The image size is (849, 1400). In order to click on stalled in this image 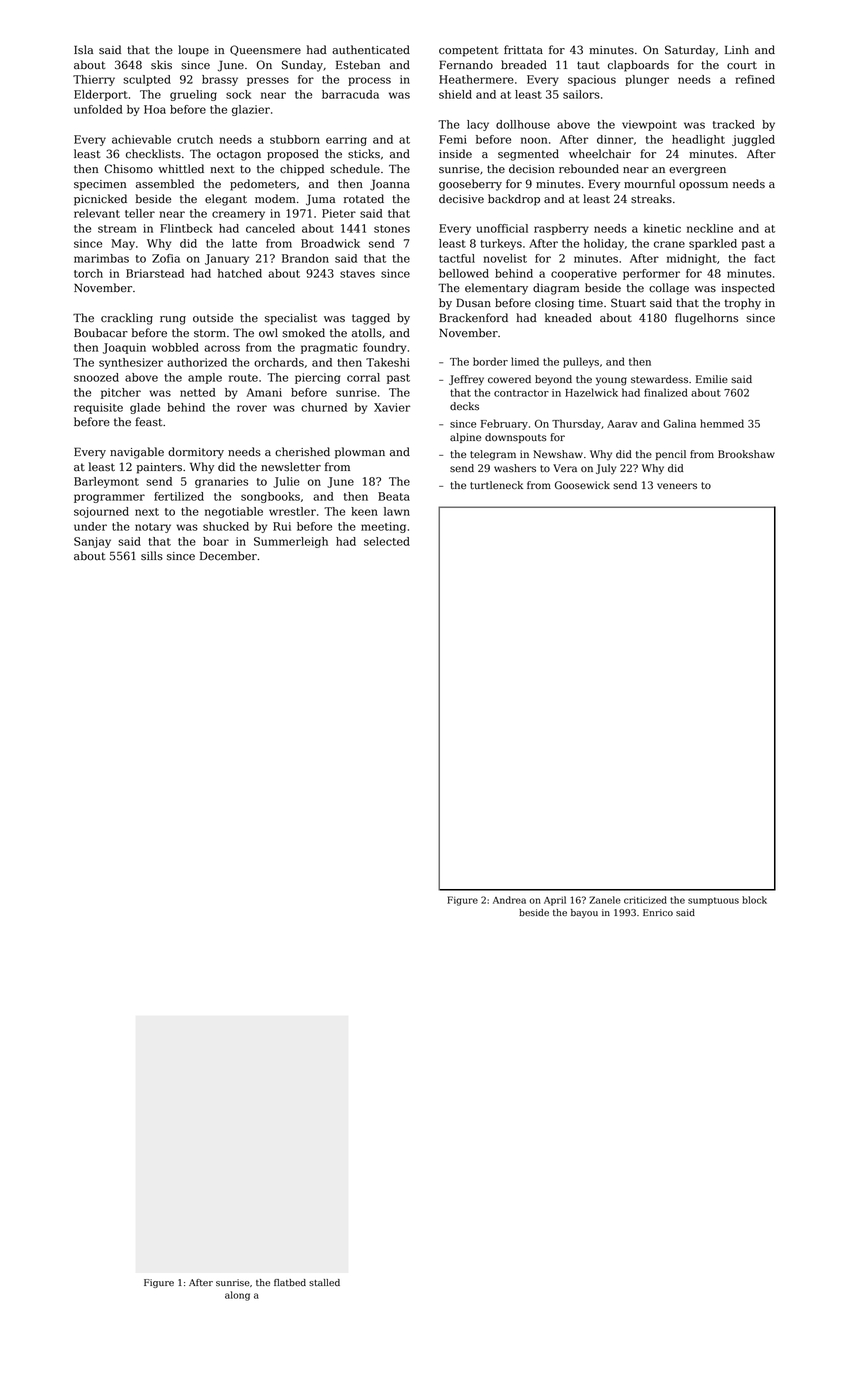, I will do `click(324, 1282)`.
